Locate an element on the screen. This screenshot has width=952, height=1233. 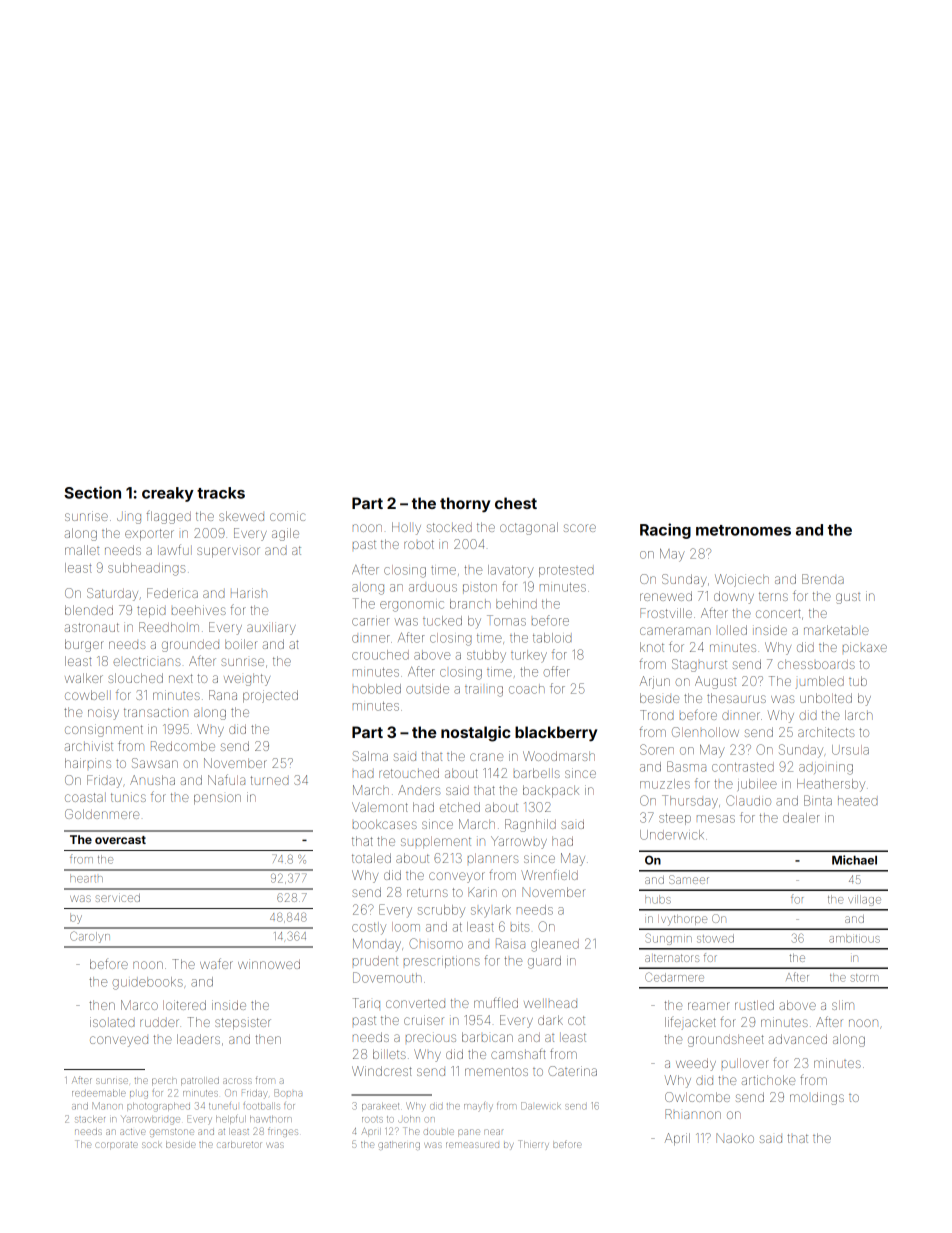
retouched is located at coordinates (409, 773).
